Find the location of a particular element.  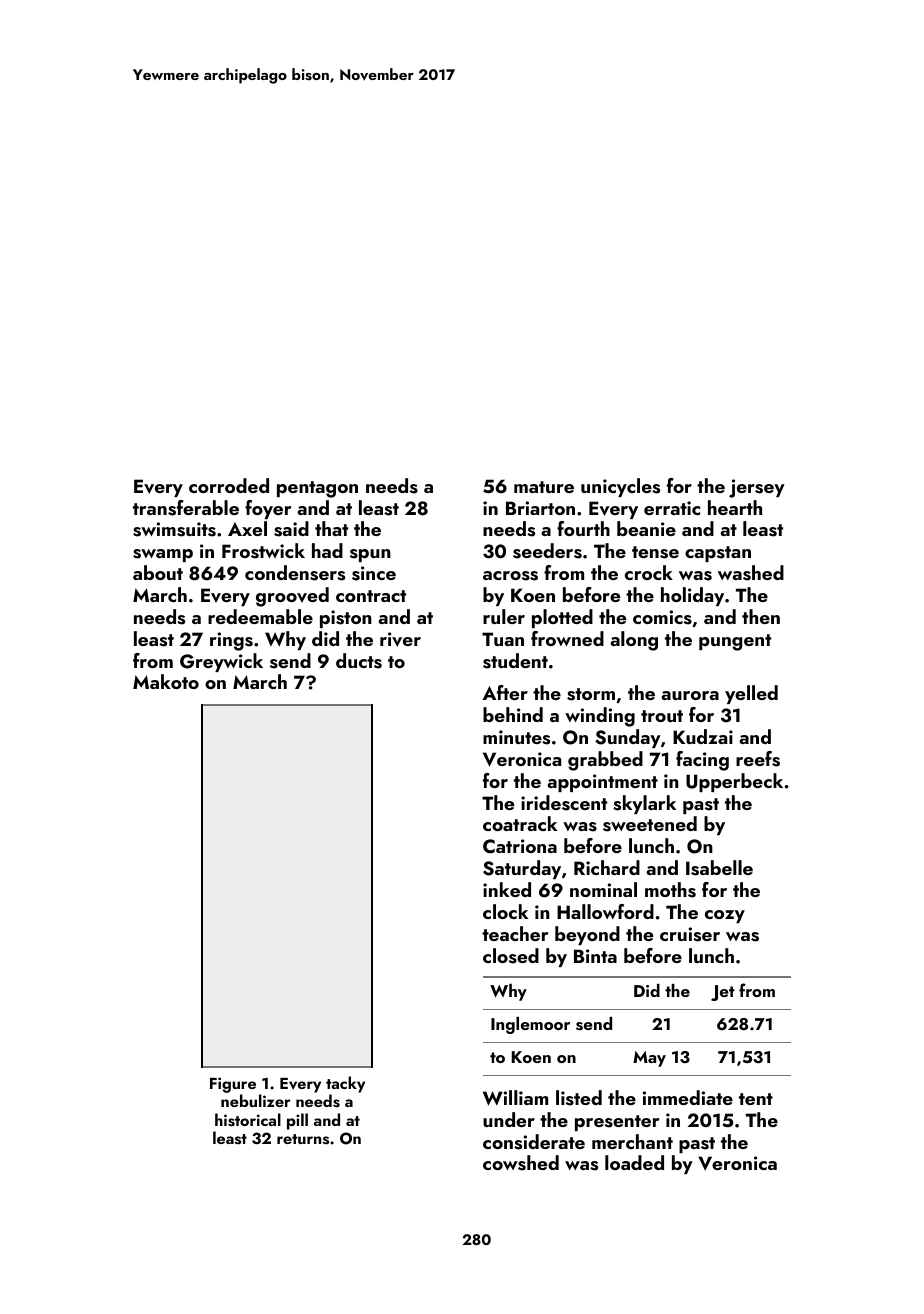

then is located at coordinates (761, 616).
